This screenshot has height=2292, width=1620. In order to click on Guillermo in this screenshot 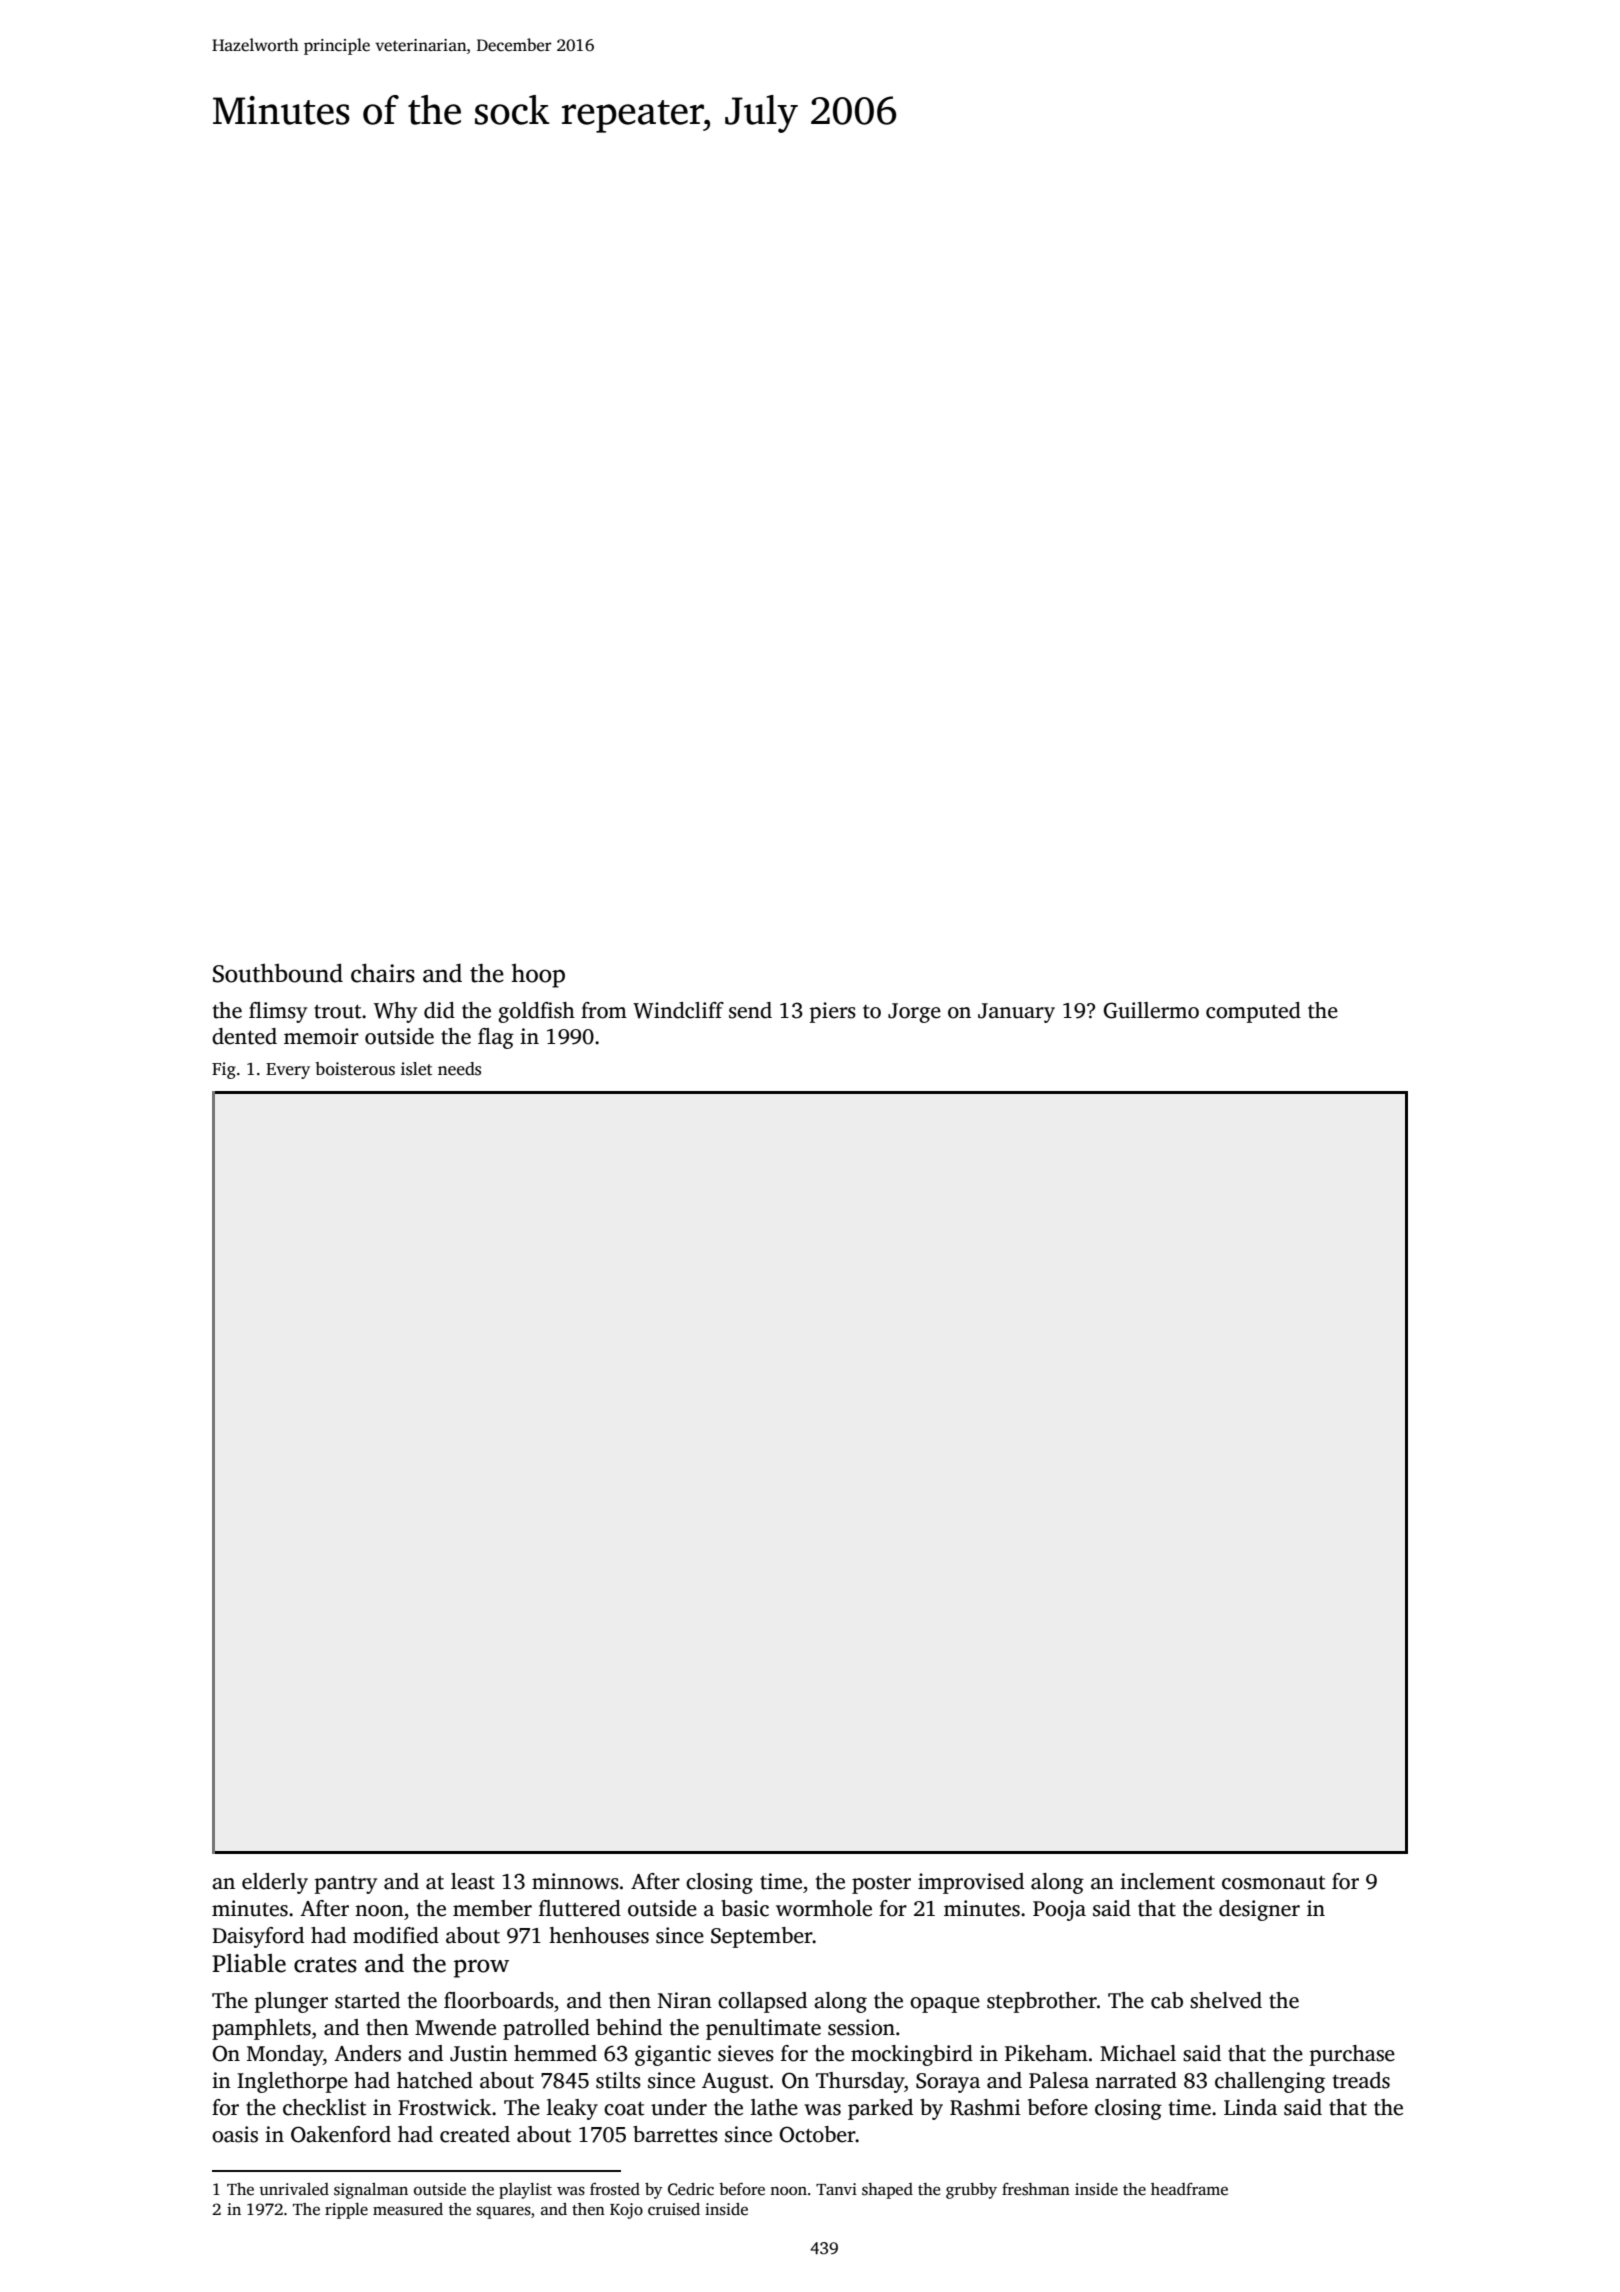, I will do `click(1151, 1010)`.
